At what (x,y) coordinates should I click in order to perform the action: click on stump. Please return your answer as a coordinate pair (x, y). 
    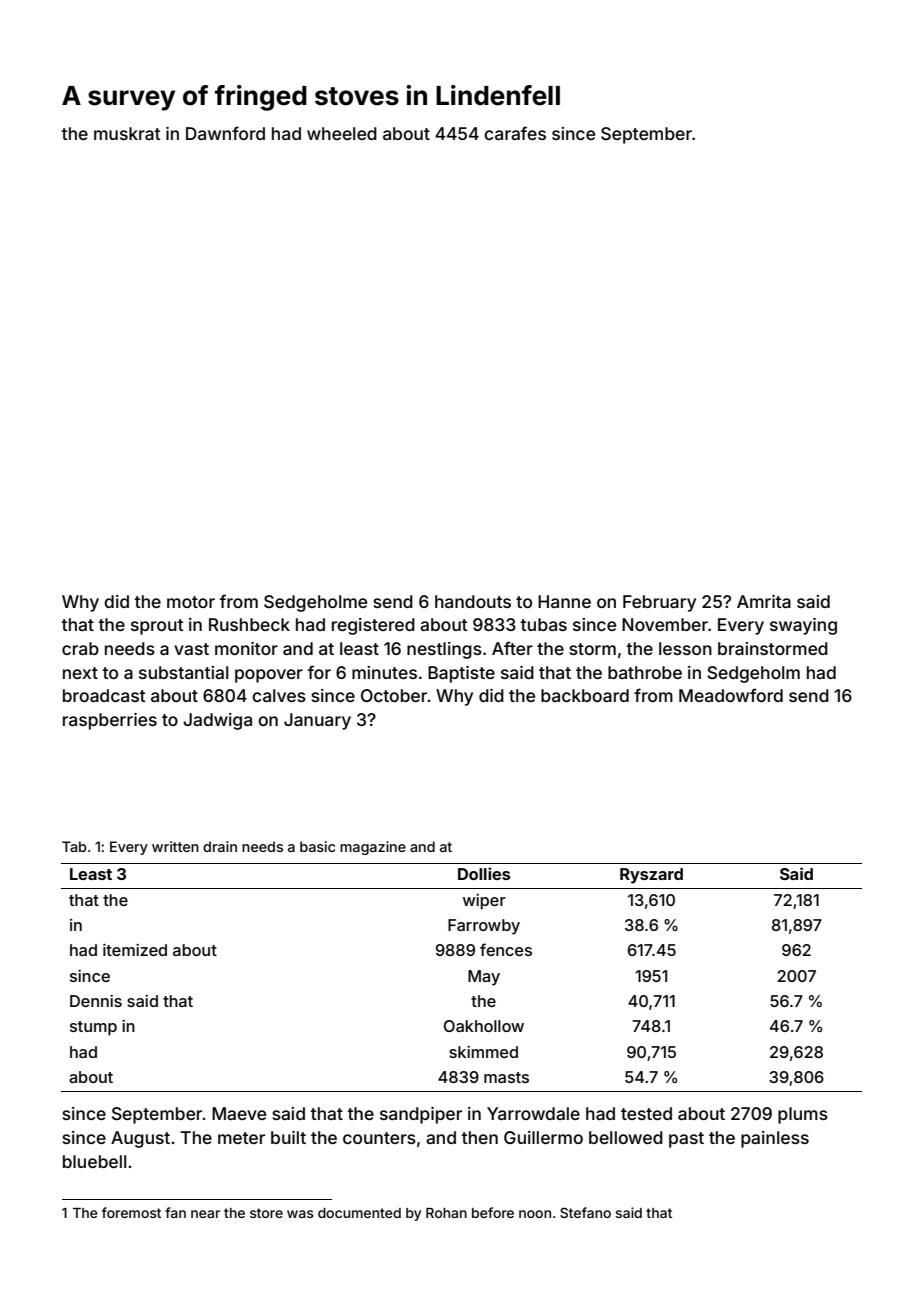
    Looking at the image, I should click on (93, 1028).
